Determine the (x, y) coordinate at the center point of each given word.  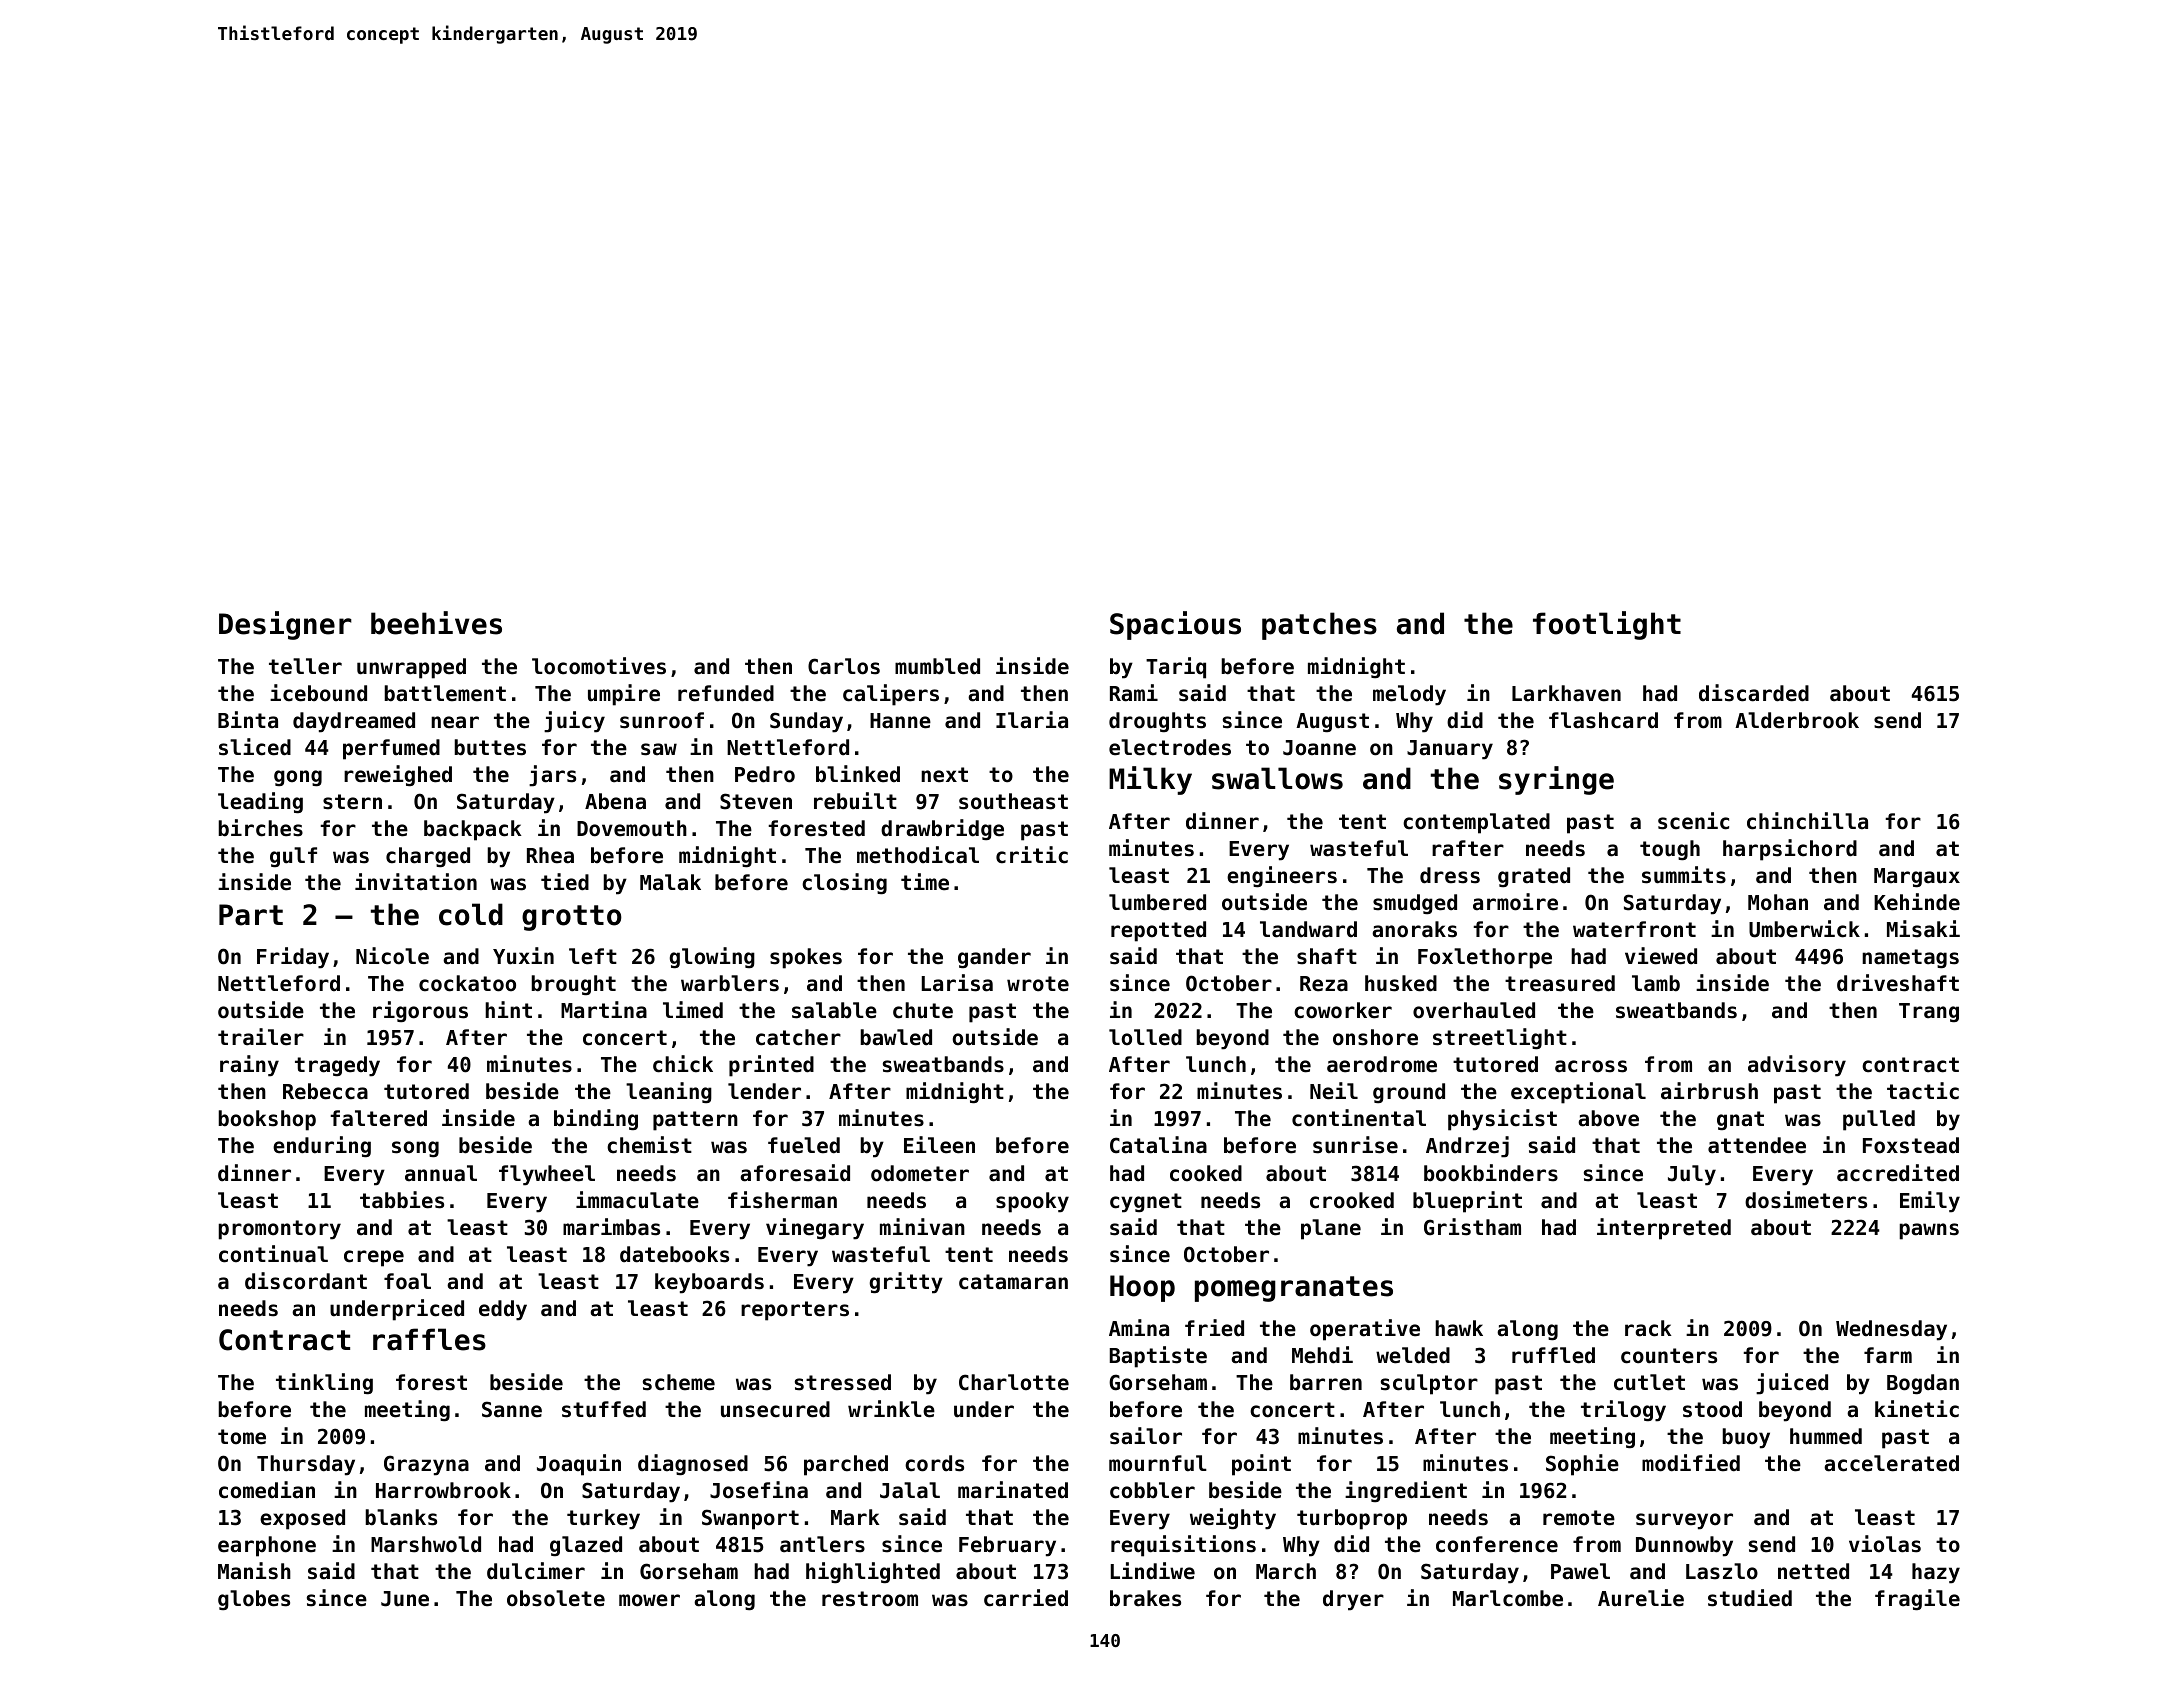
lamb (1656, 983)
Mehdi (1322, 1355)
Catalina (1158, 1145)
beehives (436, 623)
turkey (603, 1519)
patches (1319, 626)
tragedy (337, 1066)
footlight (1607, 625)
